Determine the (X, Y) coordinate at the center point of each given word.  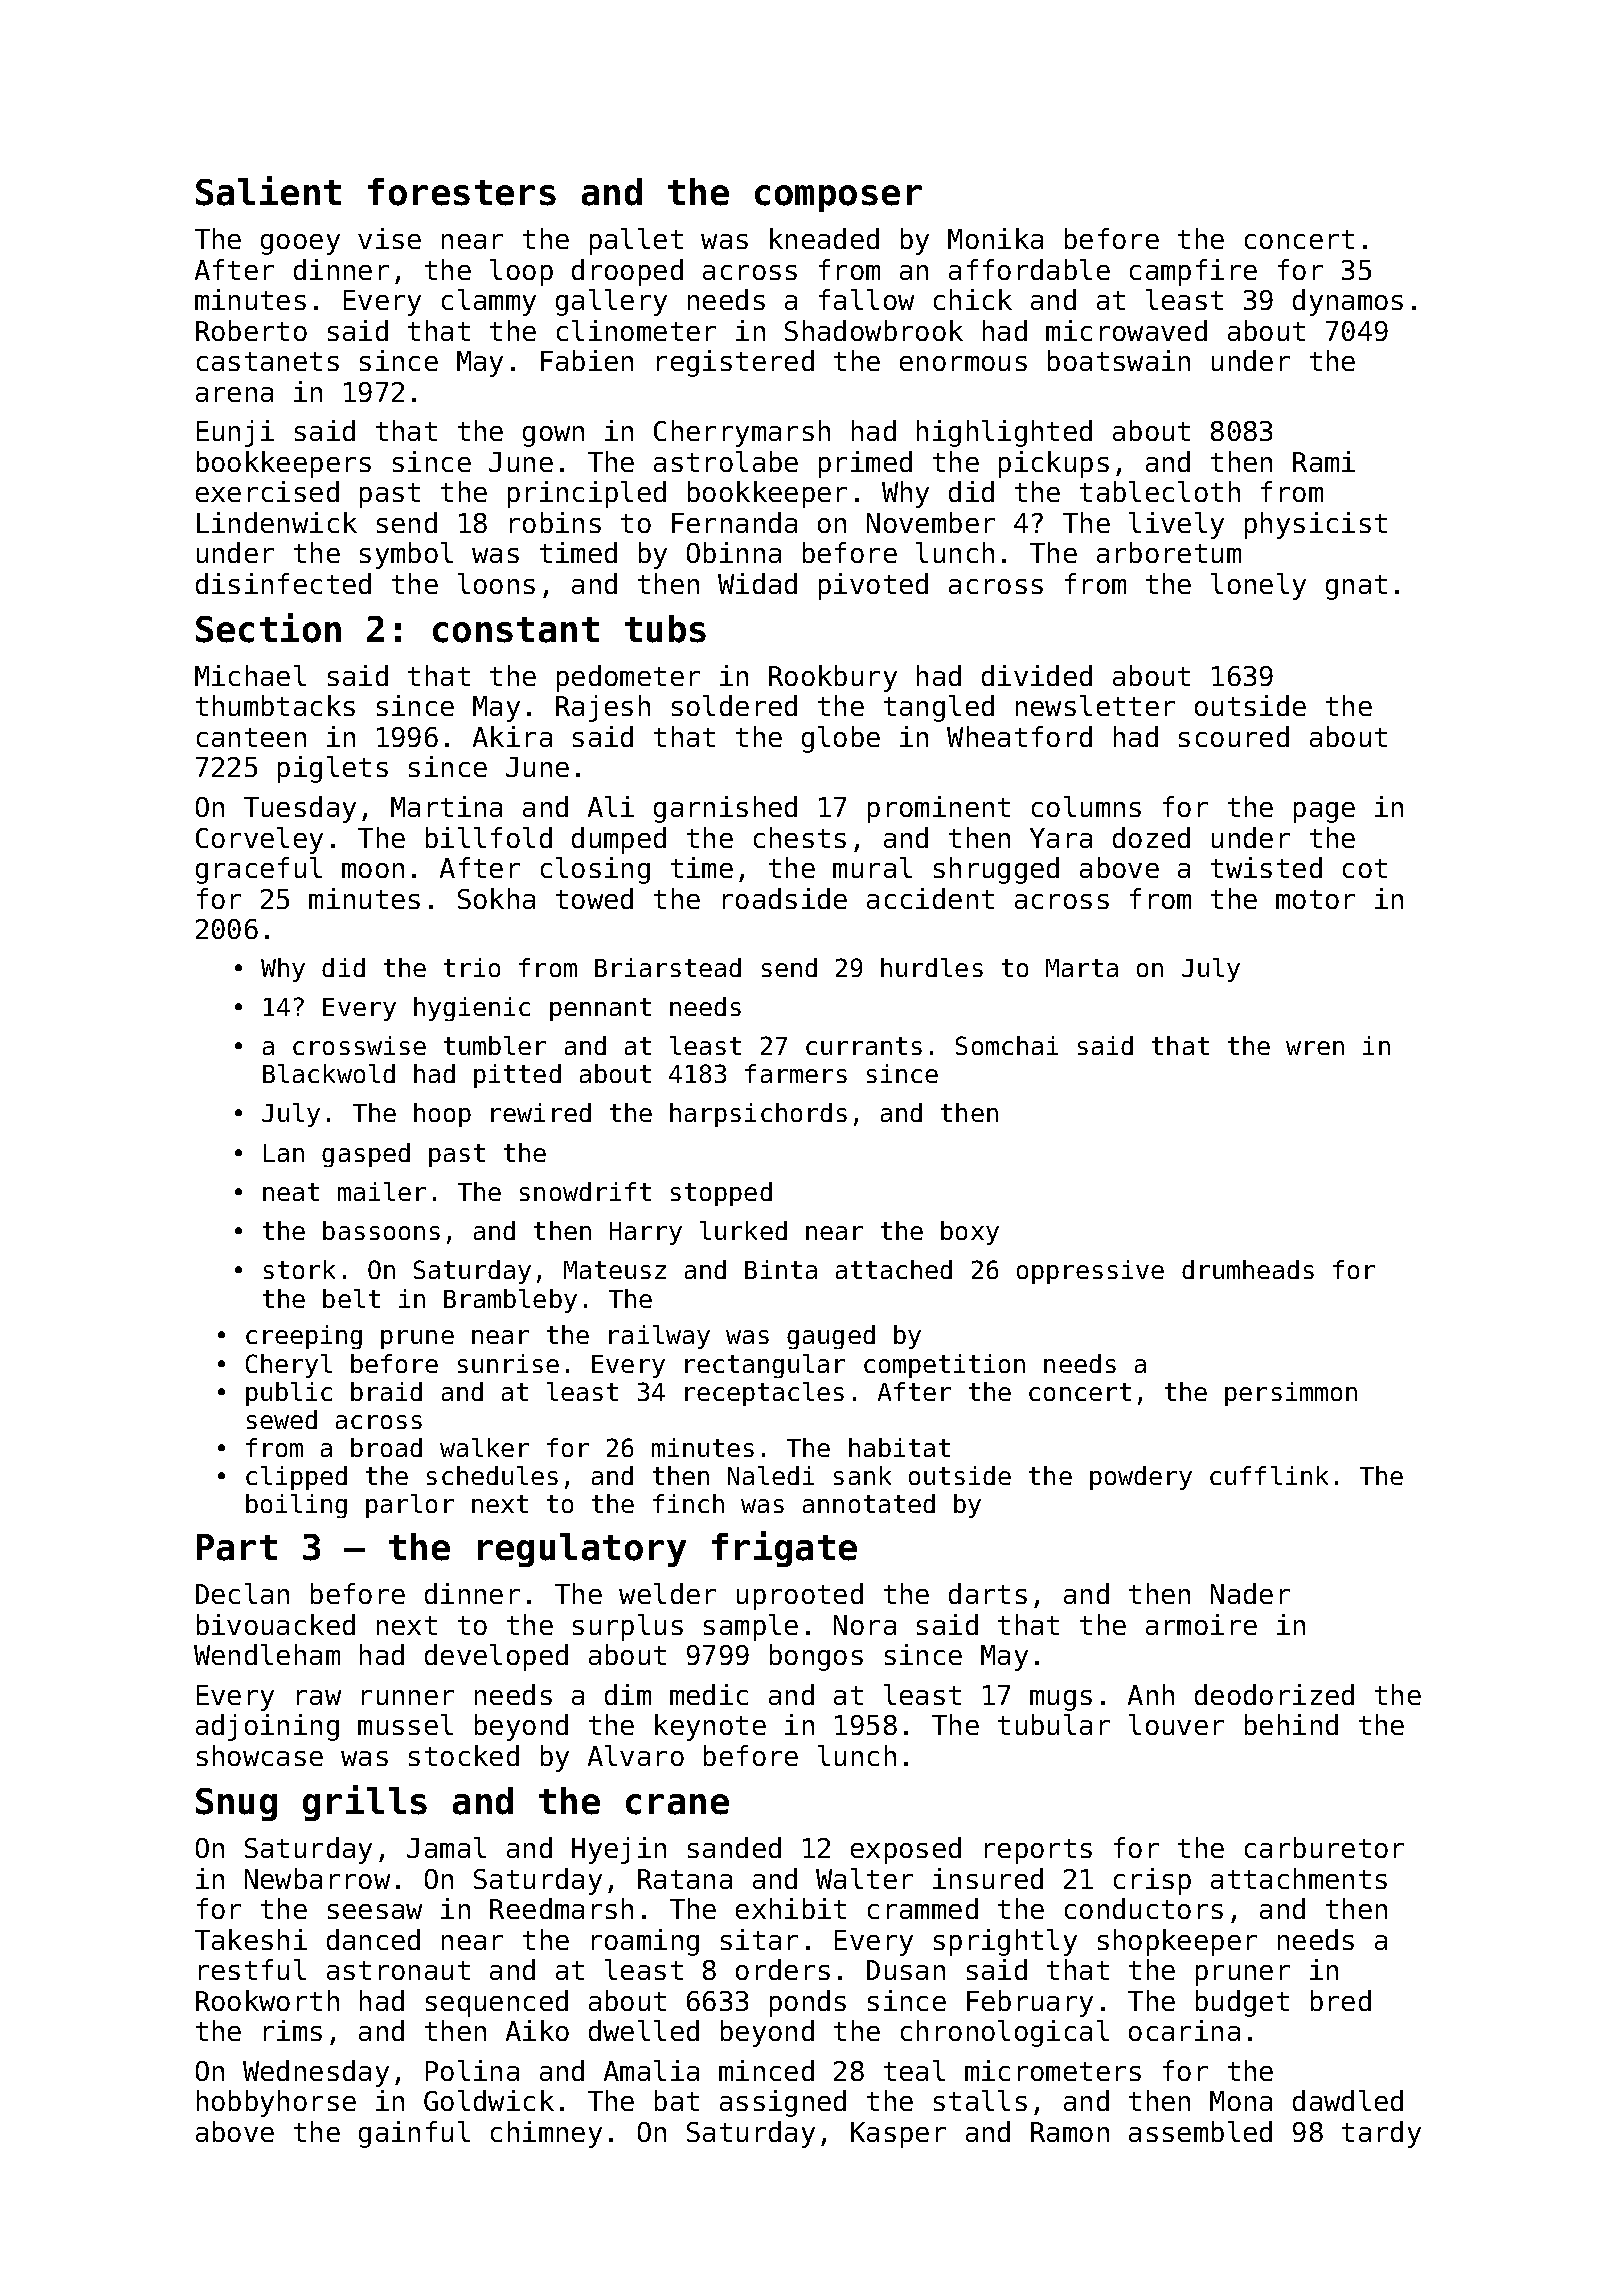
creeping (304, 1337)
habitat (899, 1447)
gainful (414, 2134)
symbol (406, 555)
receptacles (764, 1394)
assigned (783, 2103)
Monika (995, 238)
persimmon (1291, 1394)
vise (389, 238)
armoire (1201, 1624)
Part (237, 1547)
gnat (1356, 587)
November (931, 522)
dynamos (1348, 302)
